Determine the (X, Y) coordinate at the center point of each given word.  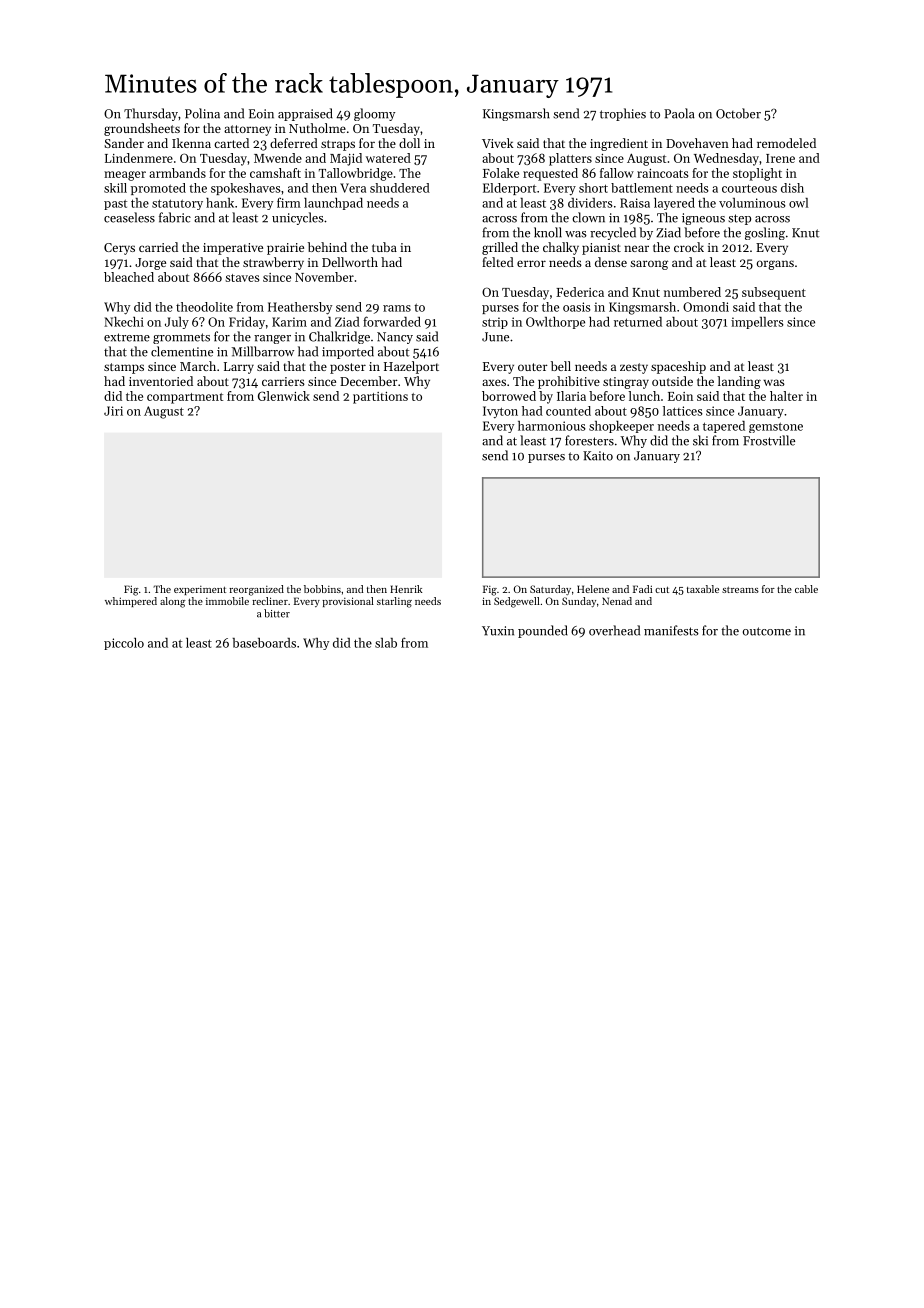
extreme (127, 337)
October (738, 113)
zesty (634, 368)
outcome (767, 631)
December (369, 381)
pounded (543, 631)
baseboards (264, 643)
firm (289, 203)
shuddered (400, 188)
